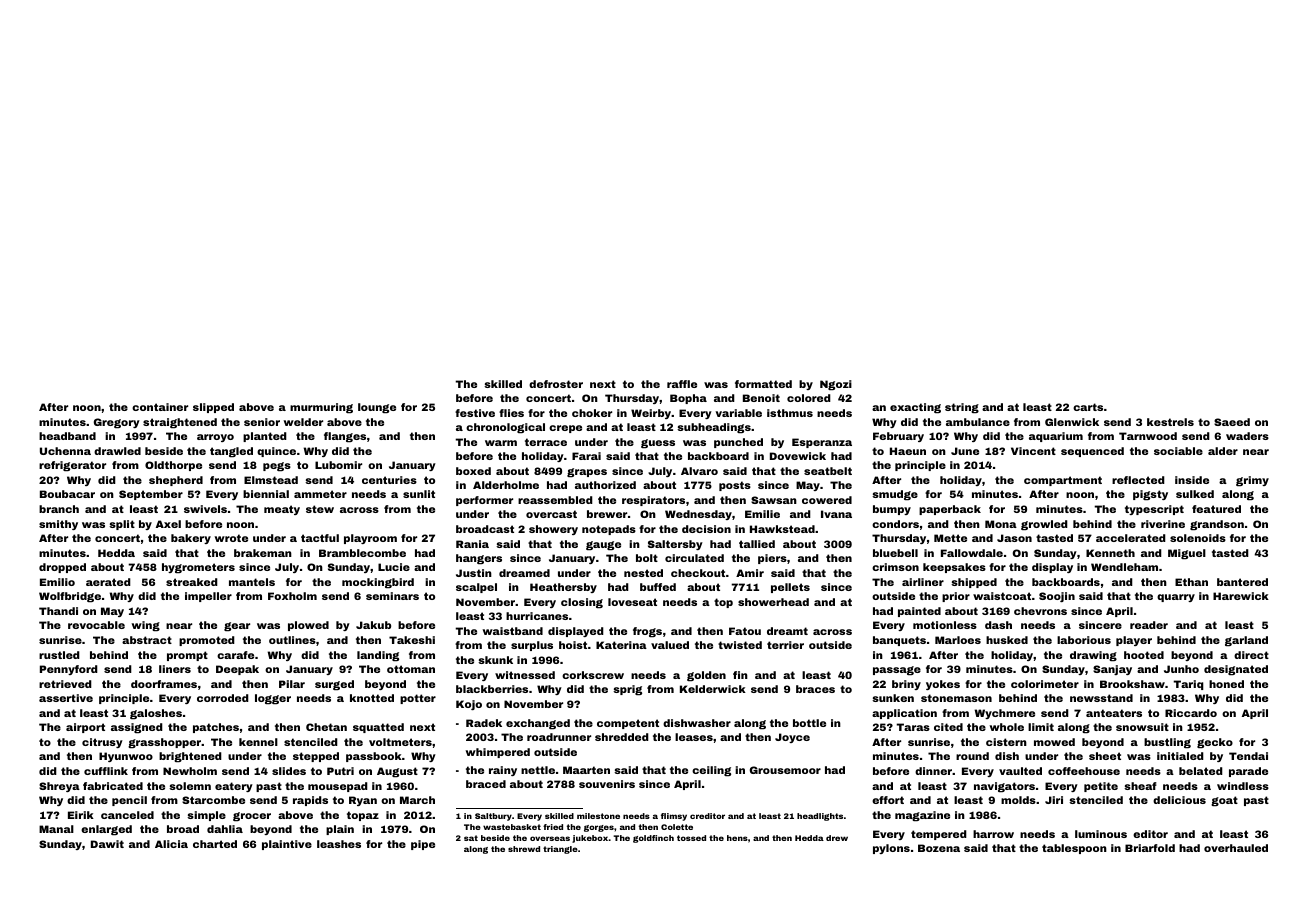 Image resolution: width=1308 pixels, height=924 pixels. What do you see at coordinates (1084, 771) in the image?
I see `coffeehouse` at bounding box center [1084, 771].
